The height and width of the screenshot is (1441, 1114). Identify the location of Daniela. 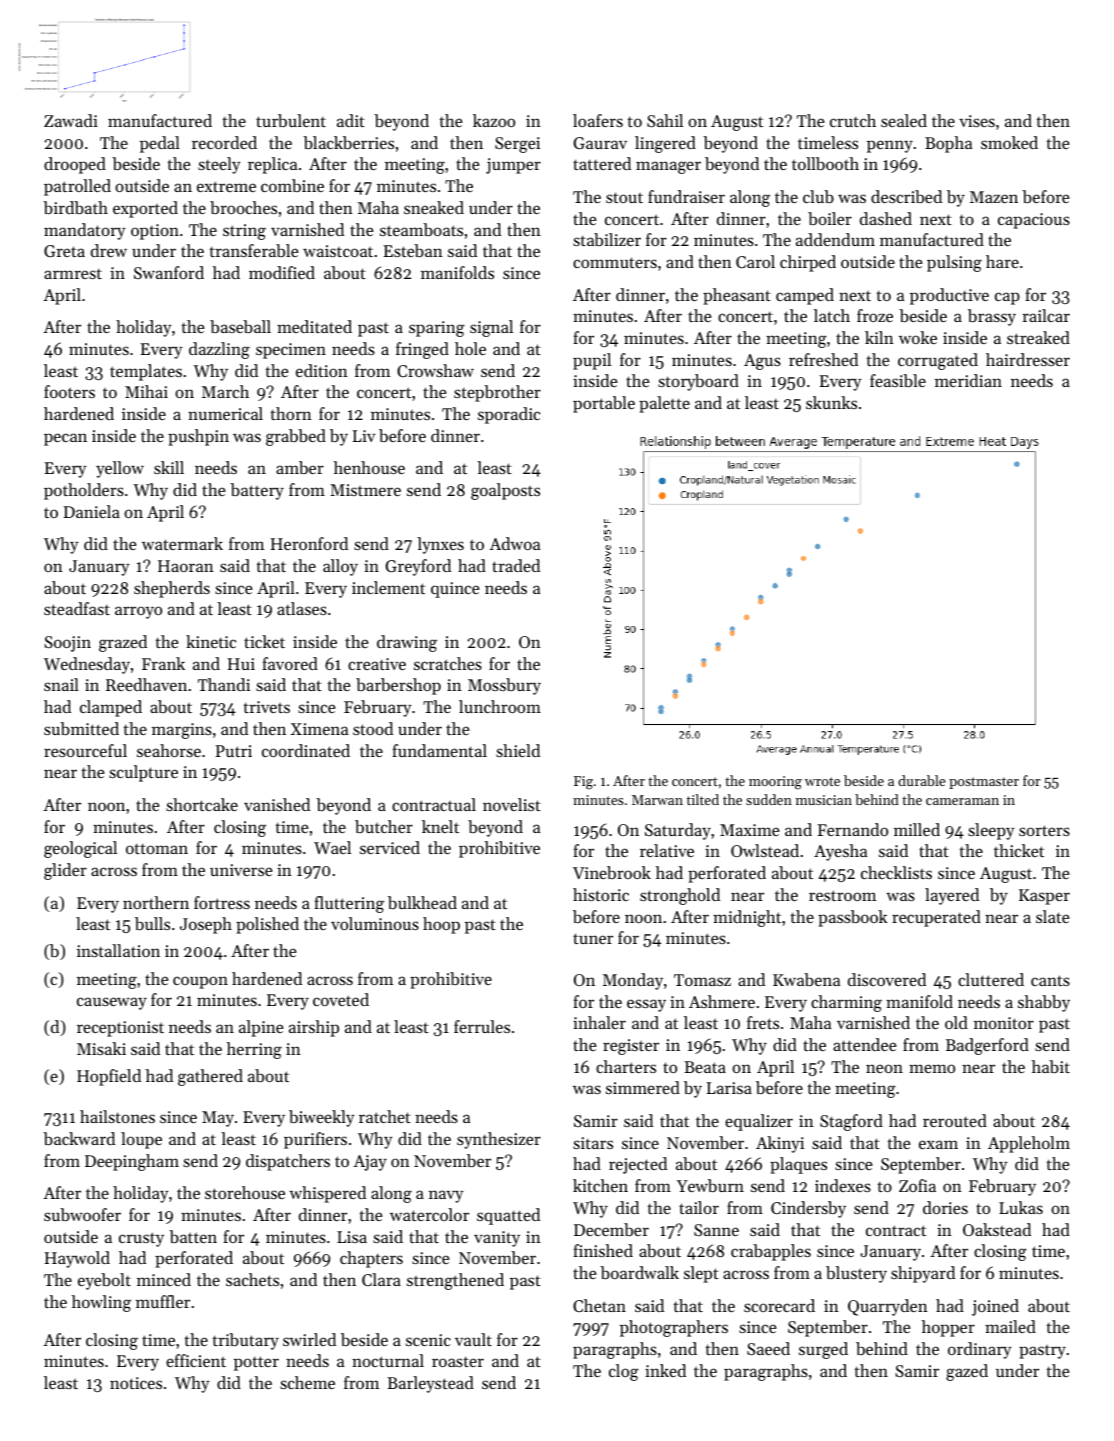
(91, 511).
